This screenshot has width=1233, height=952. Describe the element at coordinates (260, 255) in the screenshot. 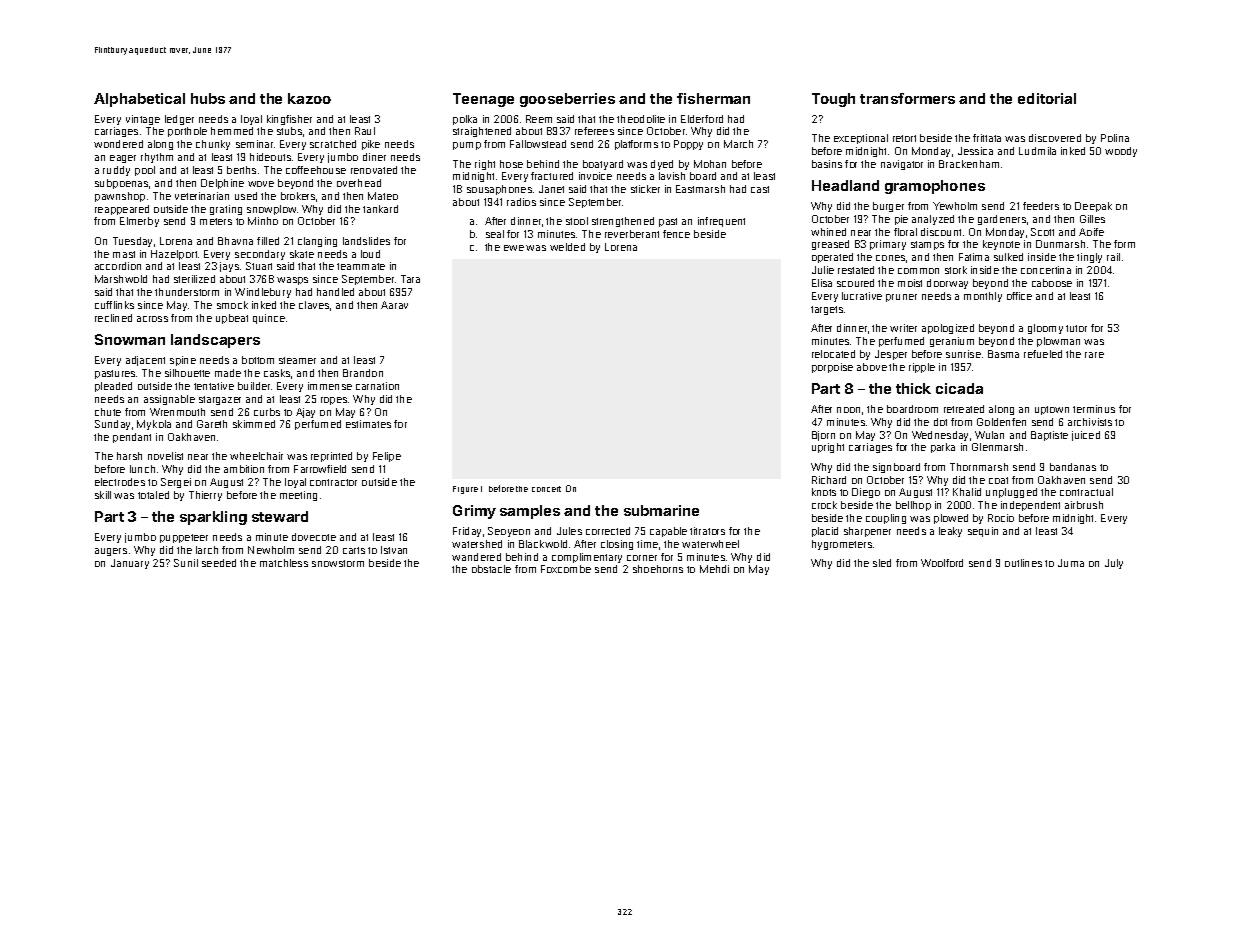

I see `secondary` at that location.
